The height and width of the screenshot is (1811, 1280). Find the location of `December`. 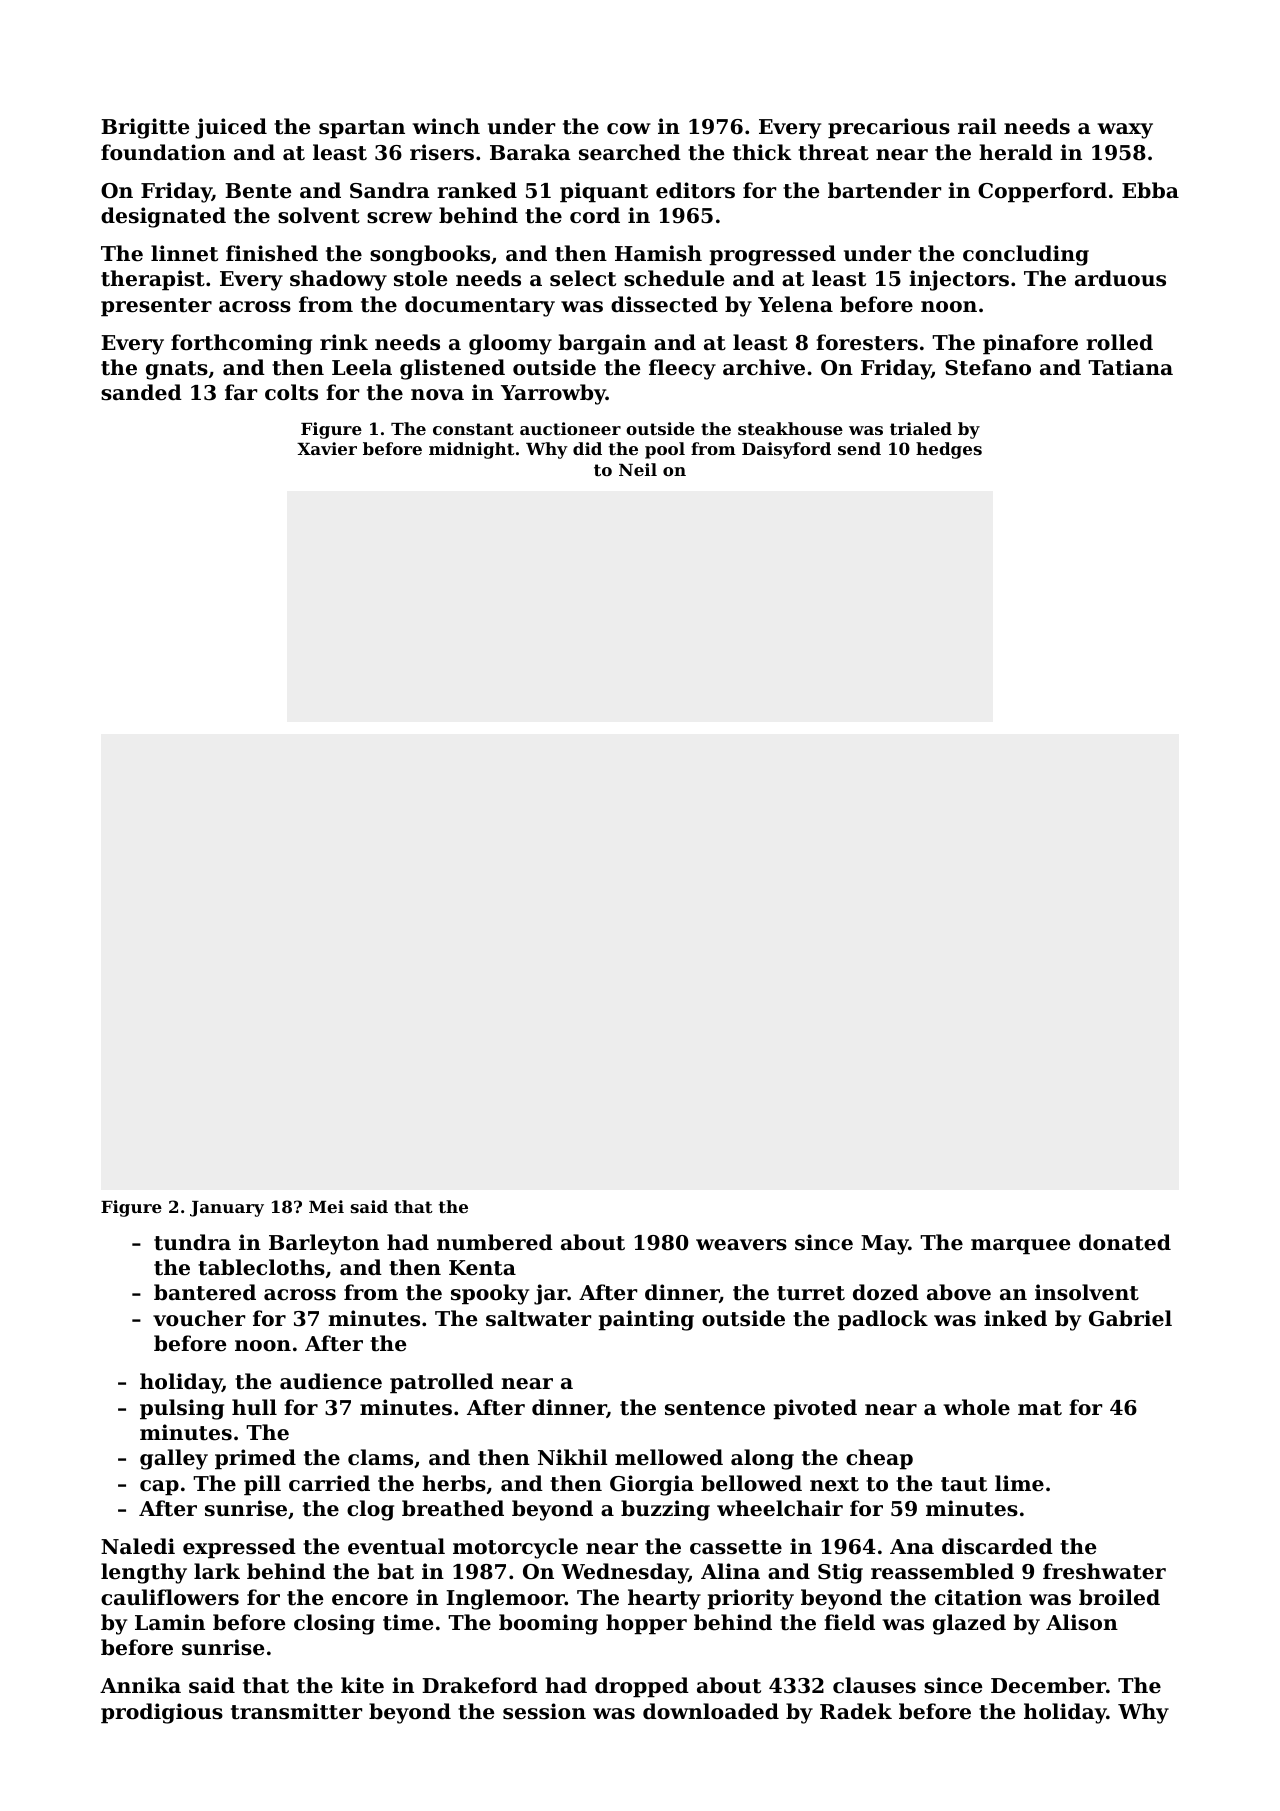

December is located at coordinates (1048, 1685).
